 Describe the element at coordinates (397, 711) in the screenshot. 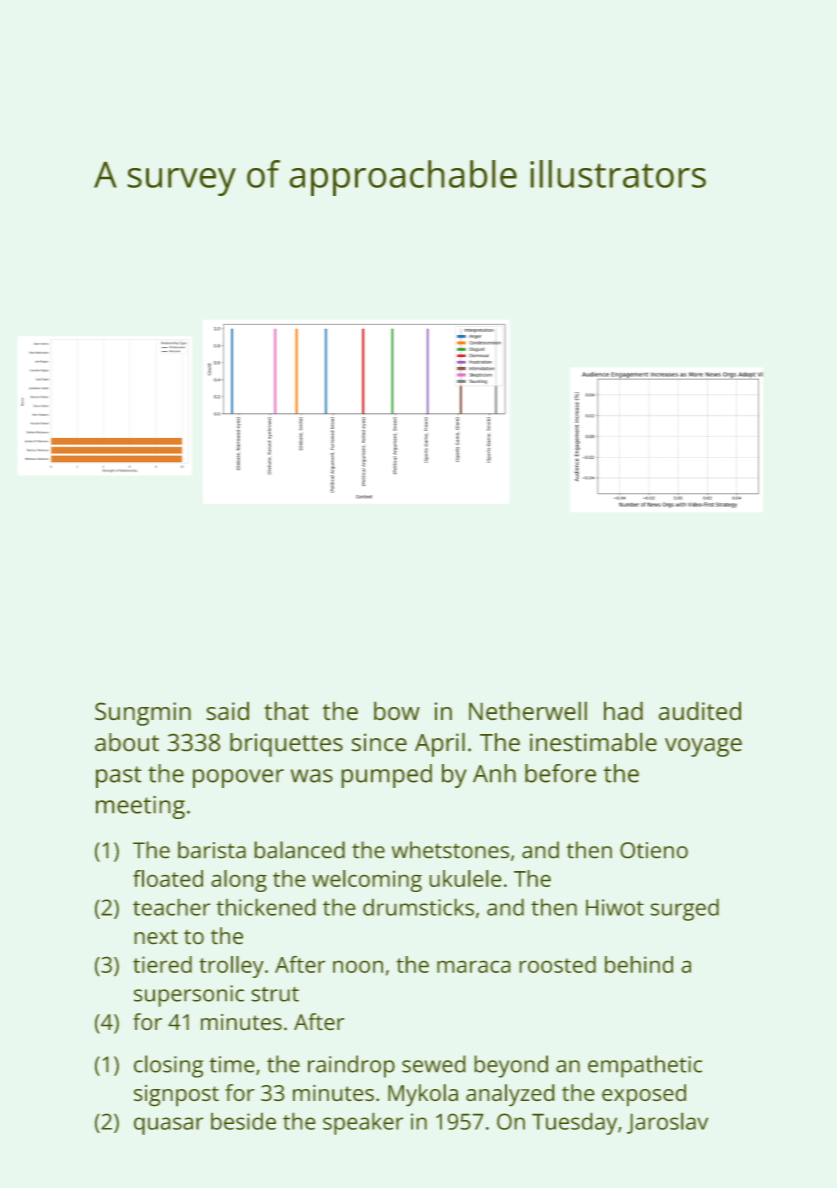

I see `bow` at that location.
